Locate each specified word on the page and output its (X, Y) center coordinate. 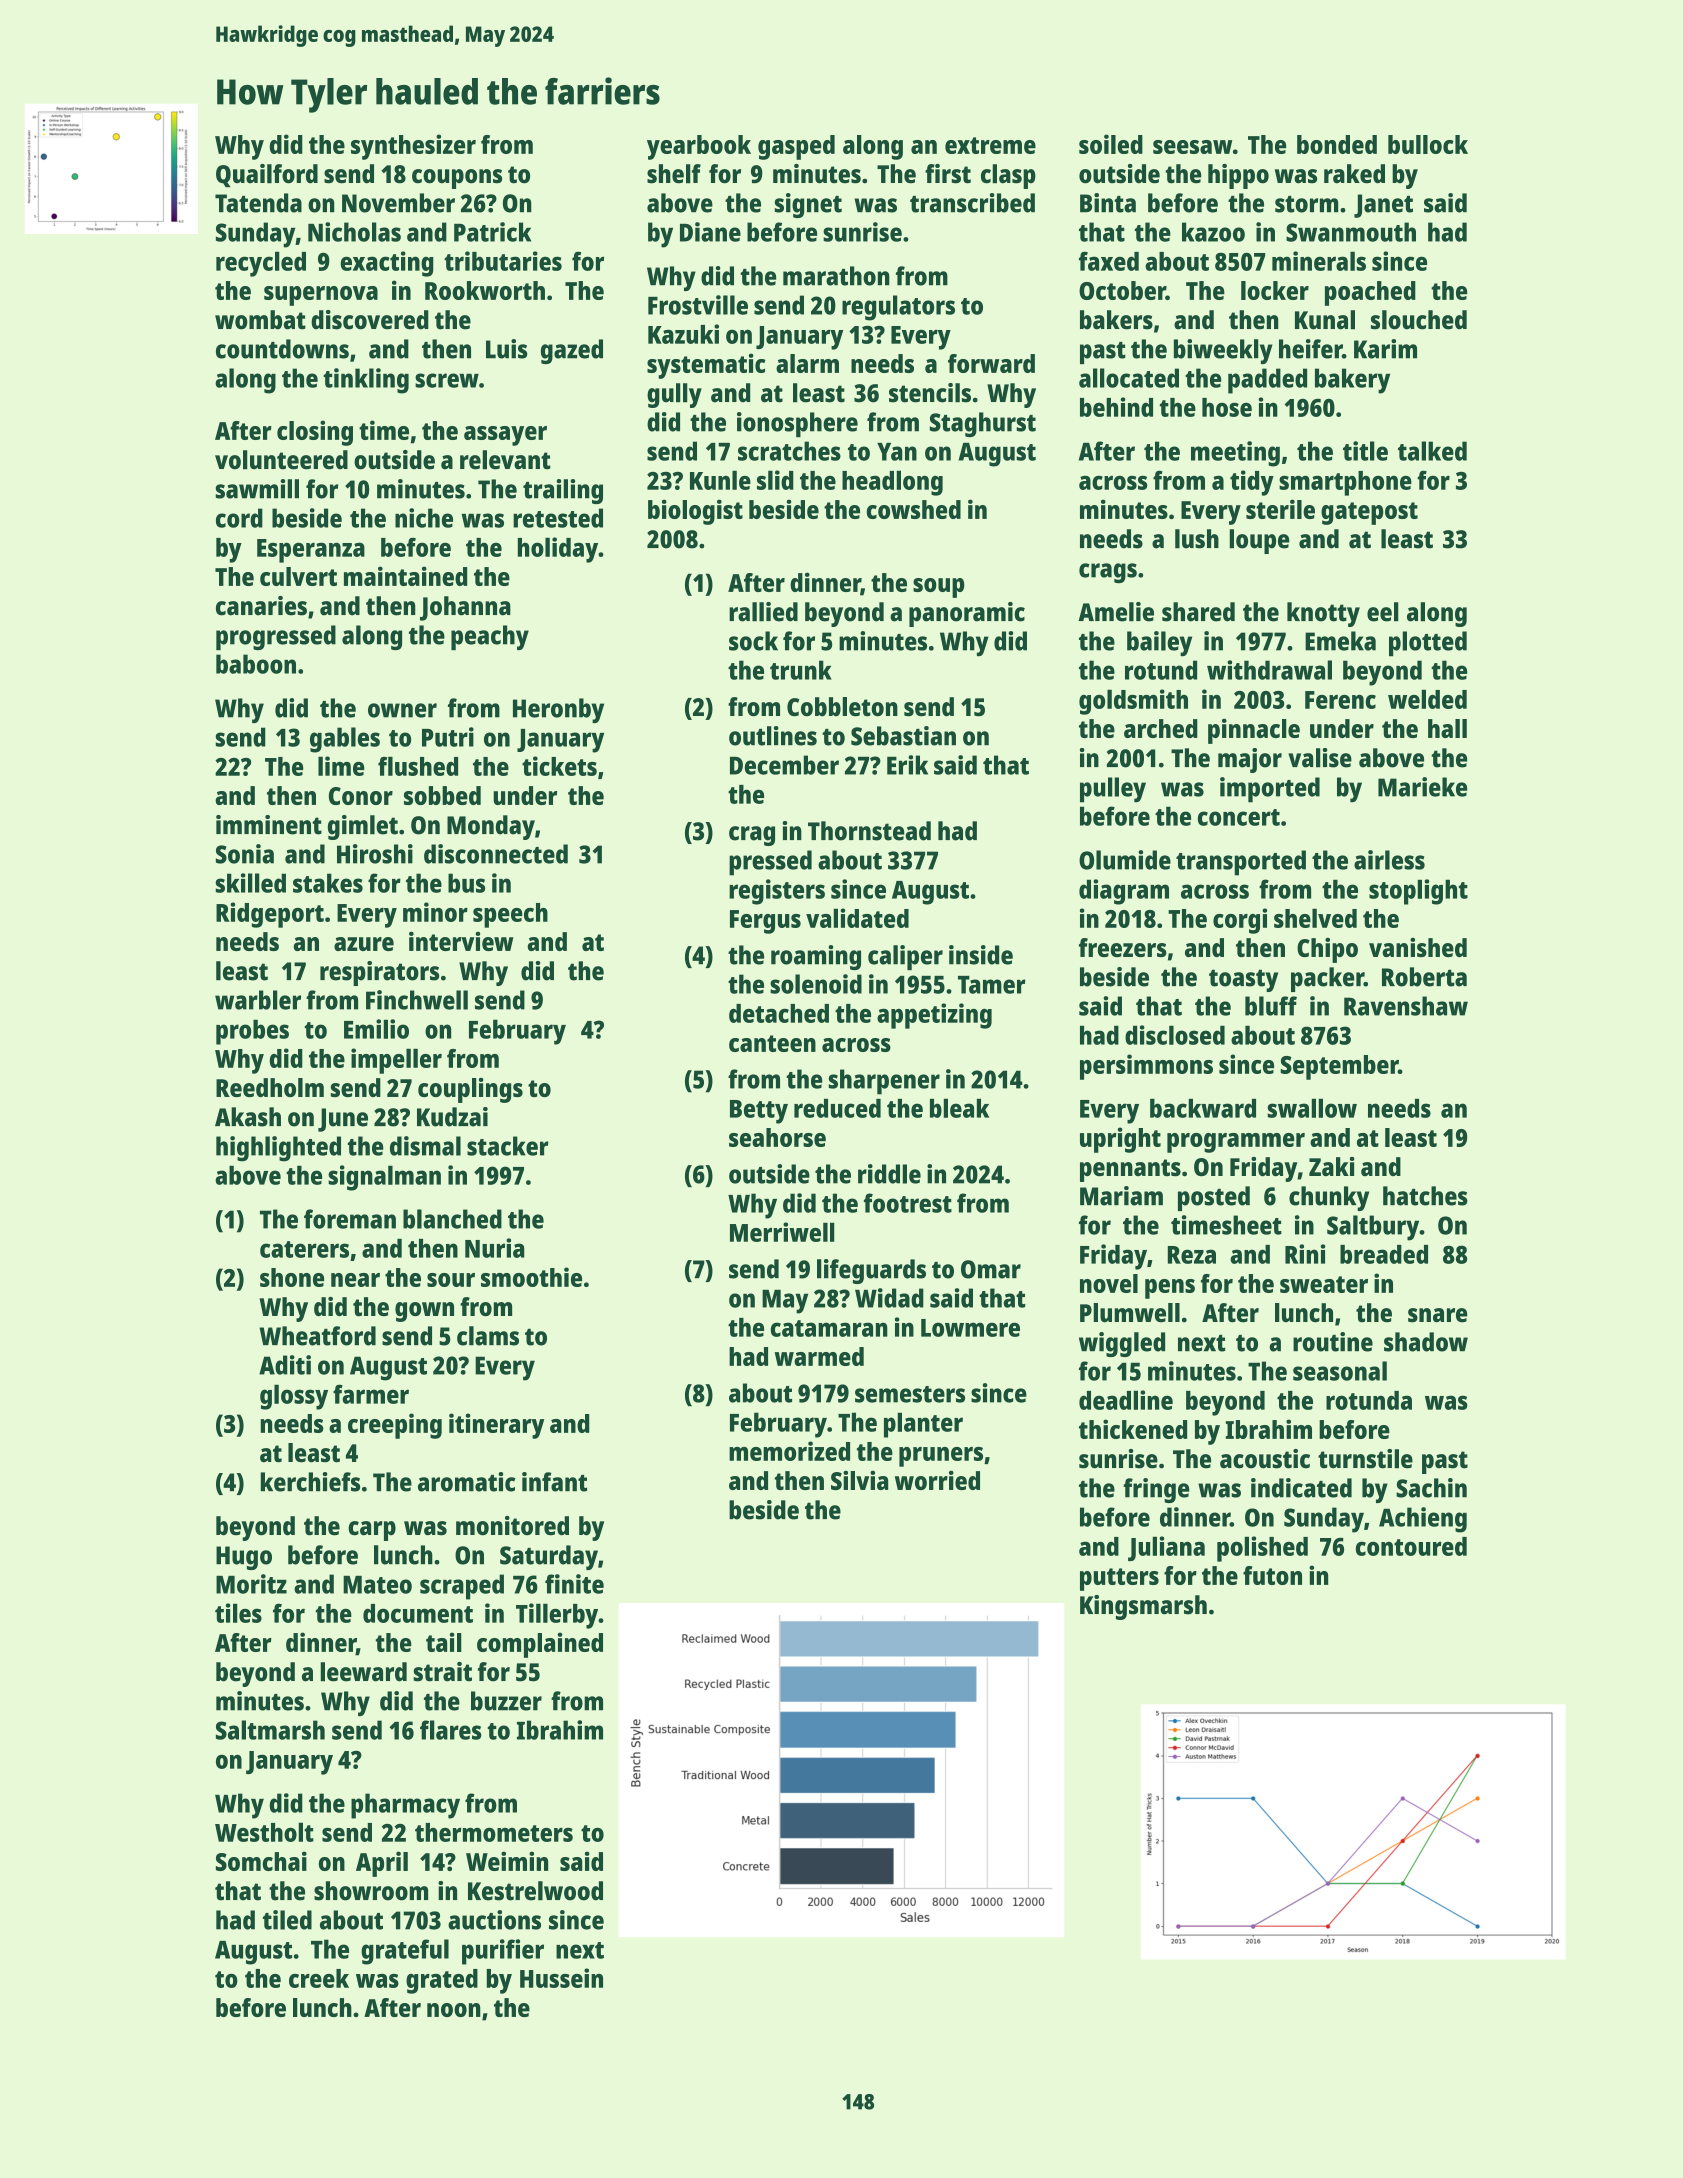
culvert (298, 576)
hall (1447, 728)
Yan (897, 452)
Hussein (561, 1978)
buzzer (506, 1701)
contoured (1411, 1546)
